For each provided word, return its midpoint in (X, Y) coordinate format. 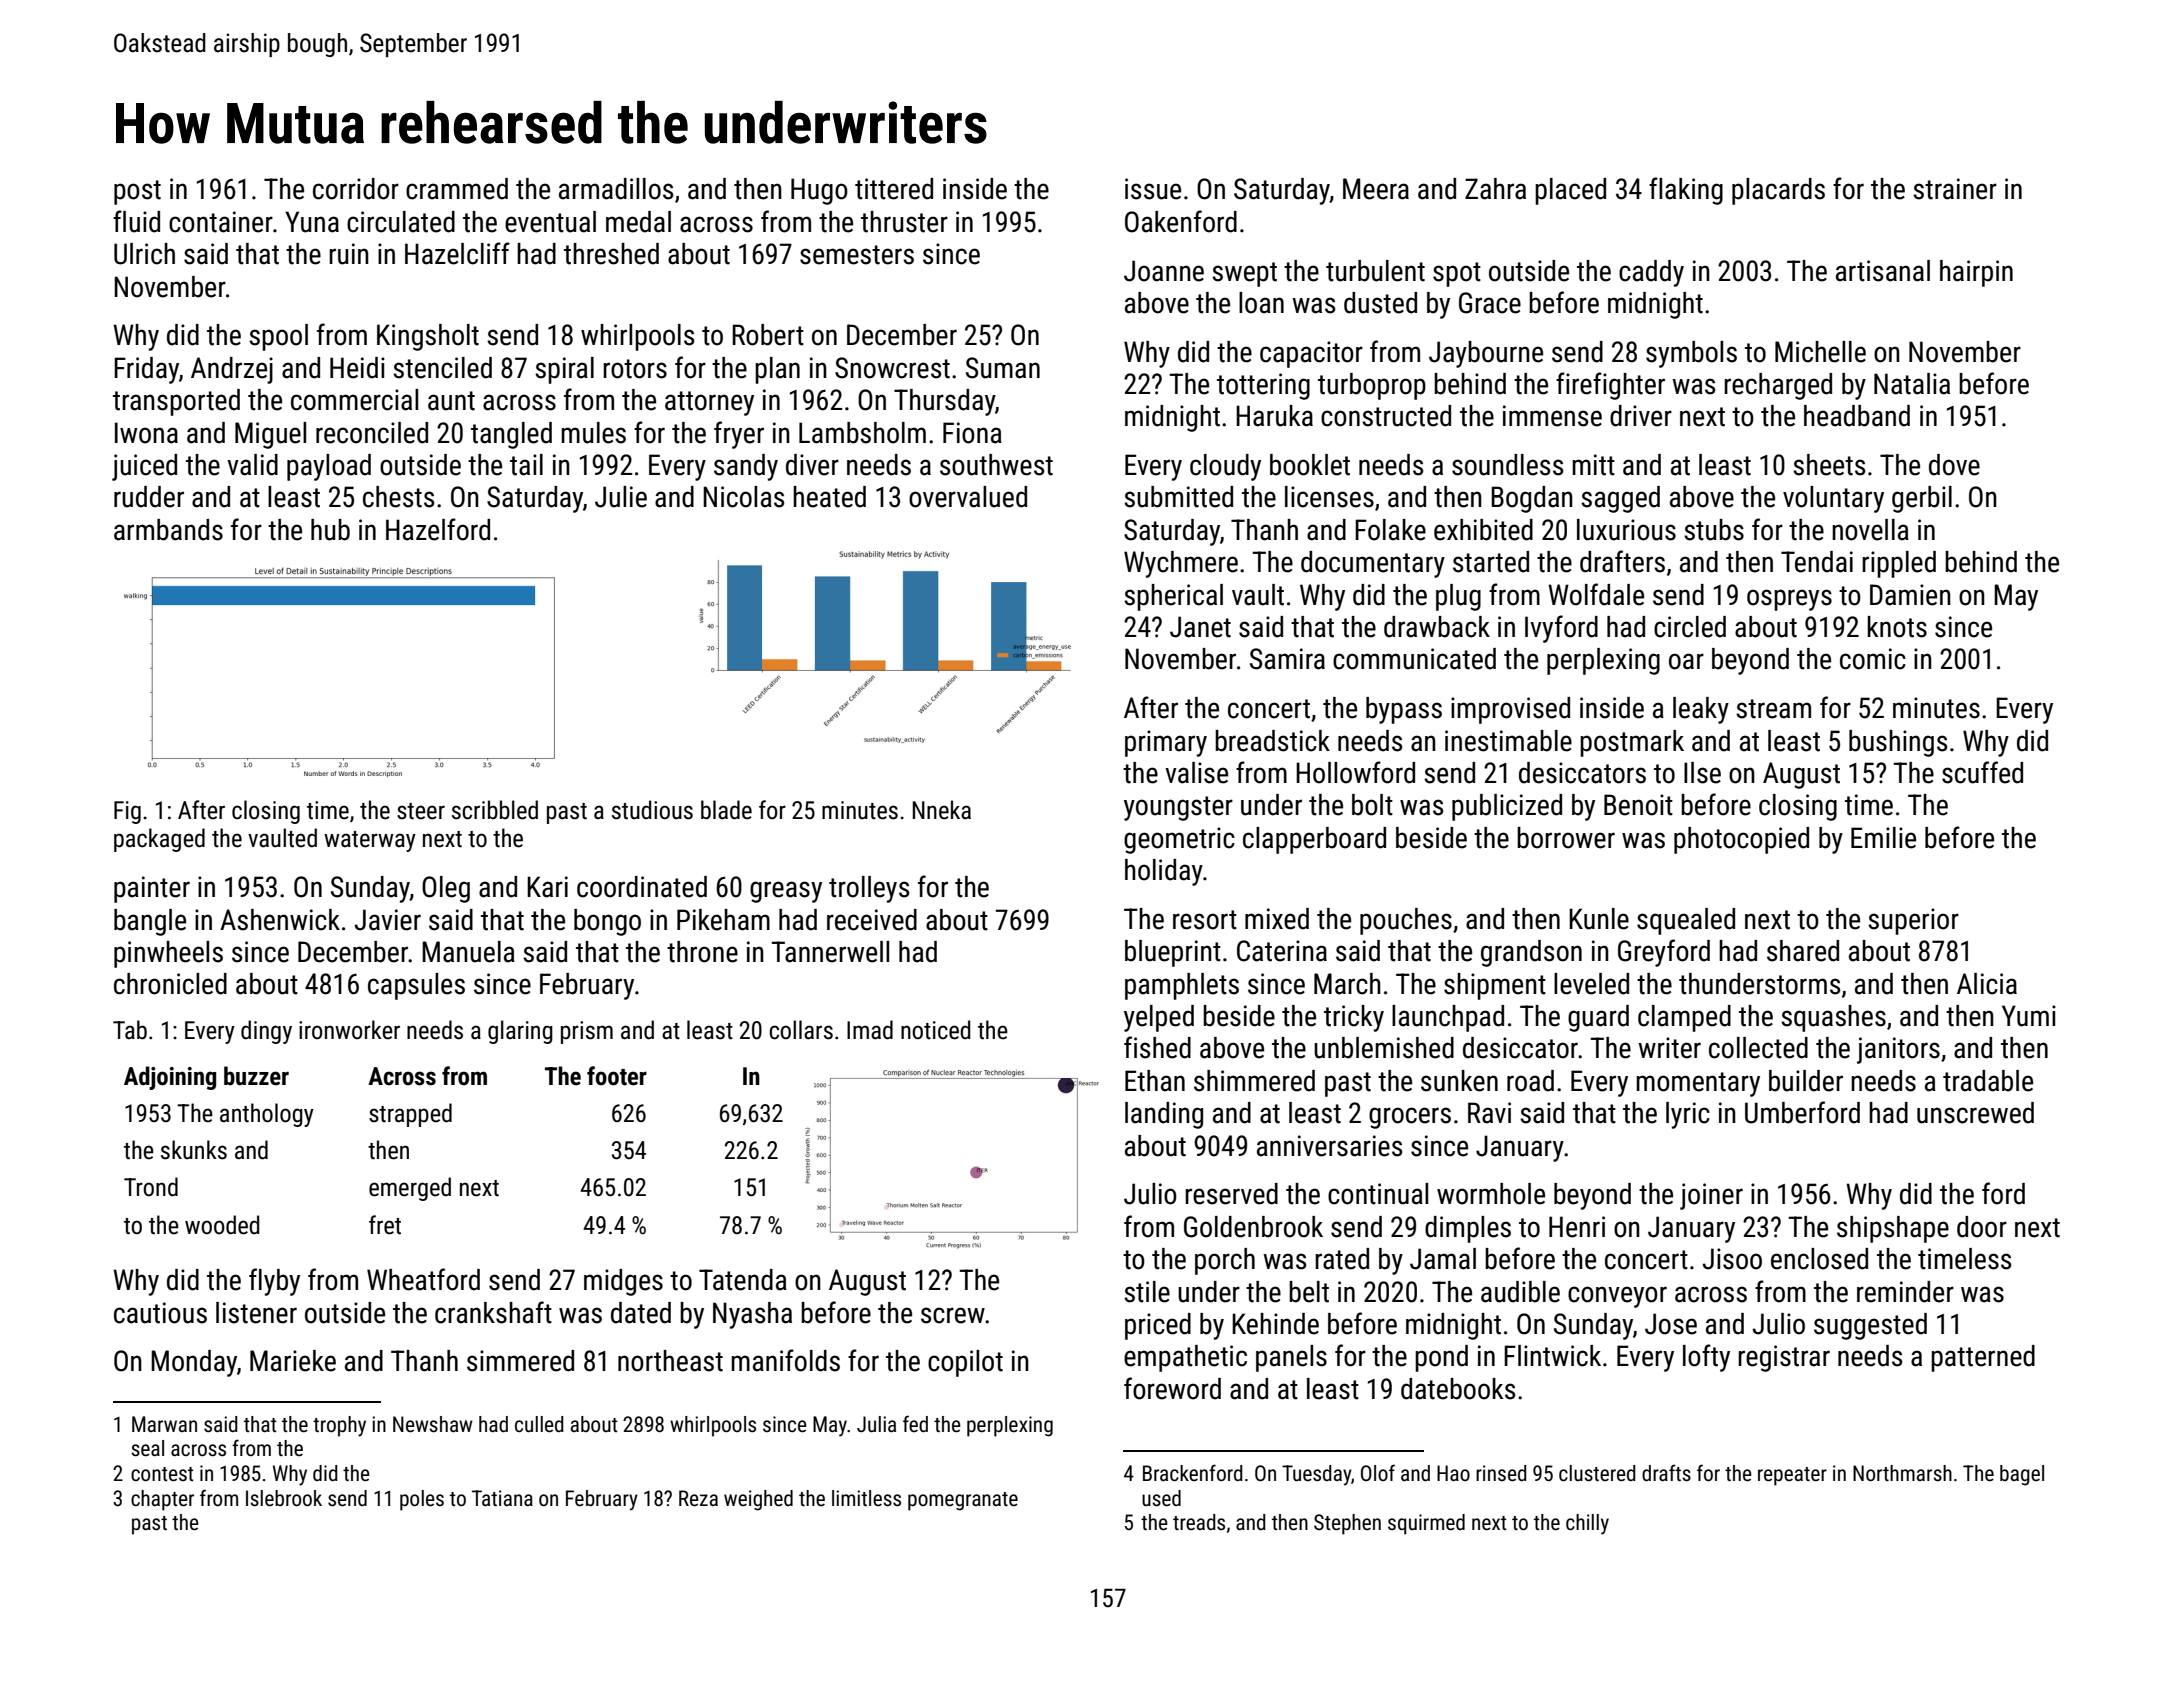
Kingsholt (428, 337)
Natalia (1912, 384)
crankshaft (493, 1312)
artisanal (1883, 271)
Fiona (972, 433)
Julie (621, 497)
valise (1196, 773)
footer (617, 1076)
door (1982, 1227)
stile (1147, 1292)
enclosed (1819, 1259)
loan (1261, 303)
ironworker (349, 1030)
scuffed (1982, 772)
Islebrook (284, 1498)
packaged (159, 840)
